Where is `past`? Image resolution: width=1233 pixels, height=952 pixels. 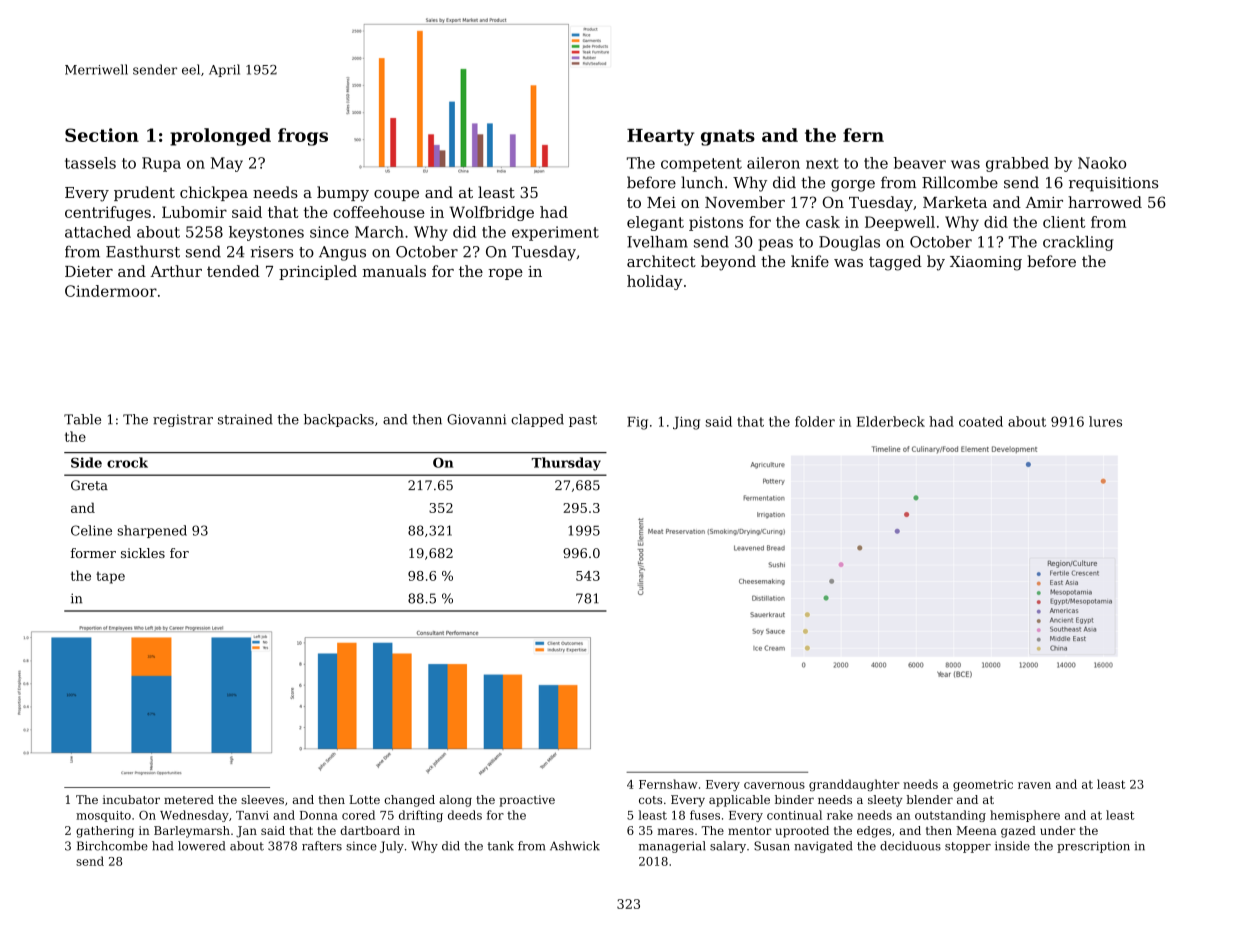
past is located at coordinates (583, 421).
